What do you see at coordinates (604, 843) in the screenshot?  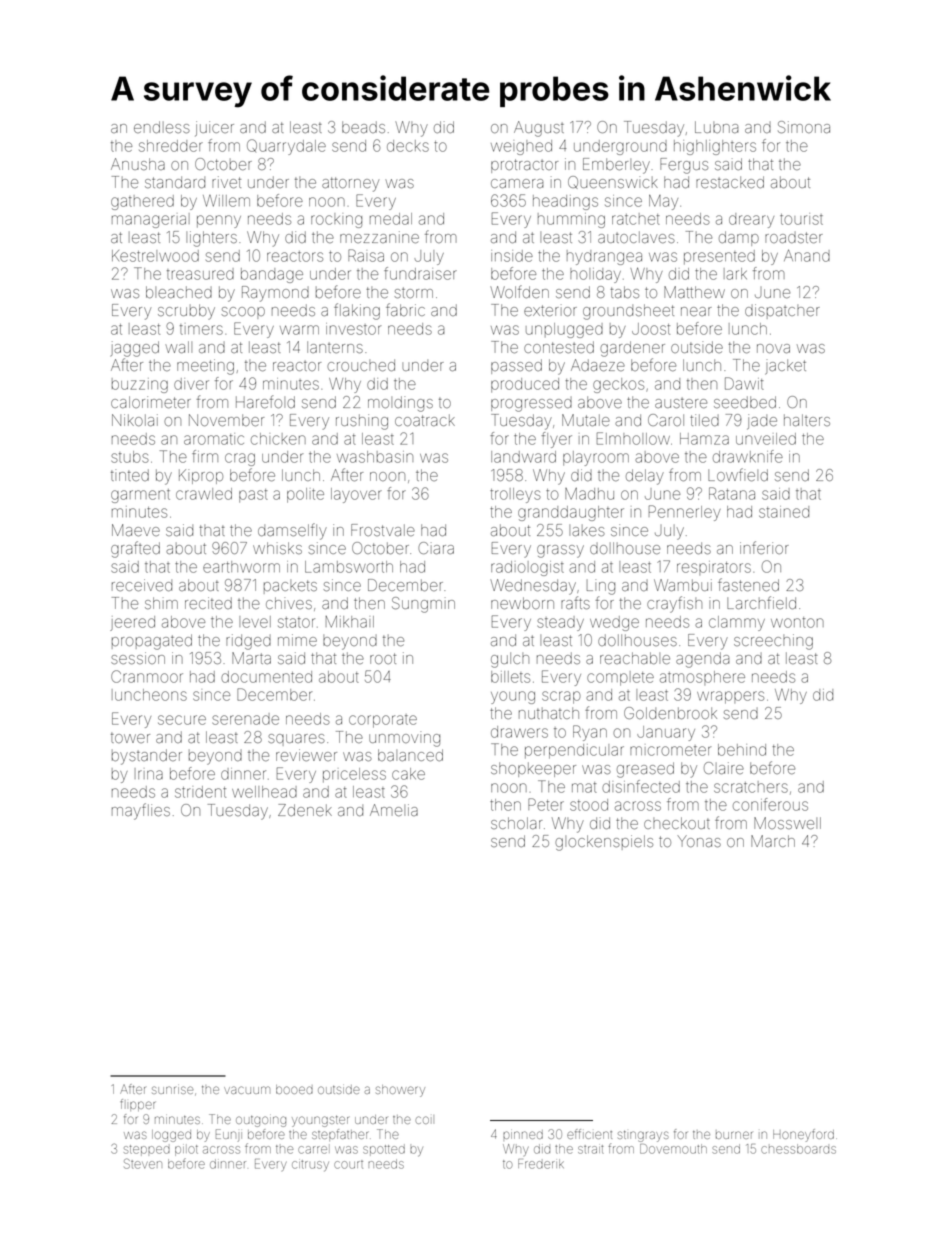 I see `glockenspiels` at bounding box center [604, 843].
